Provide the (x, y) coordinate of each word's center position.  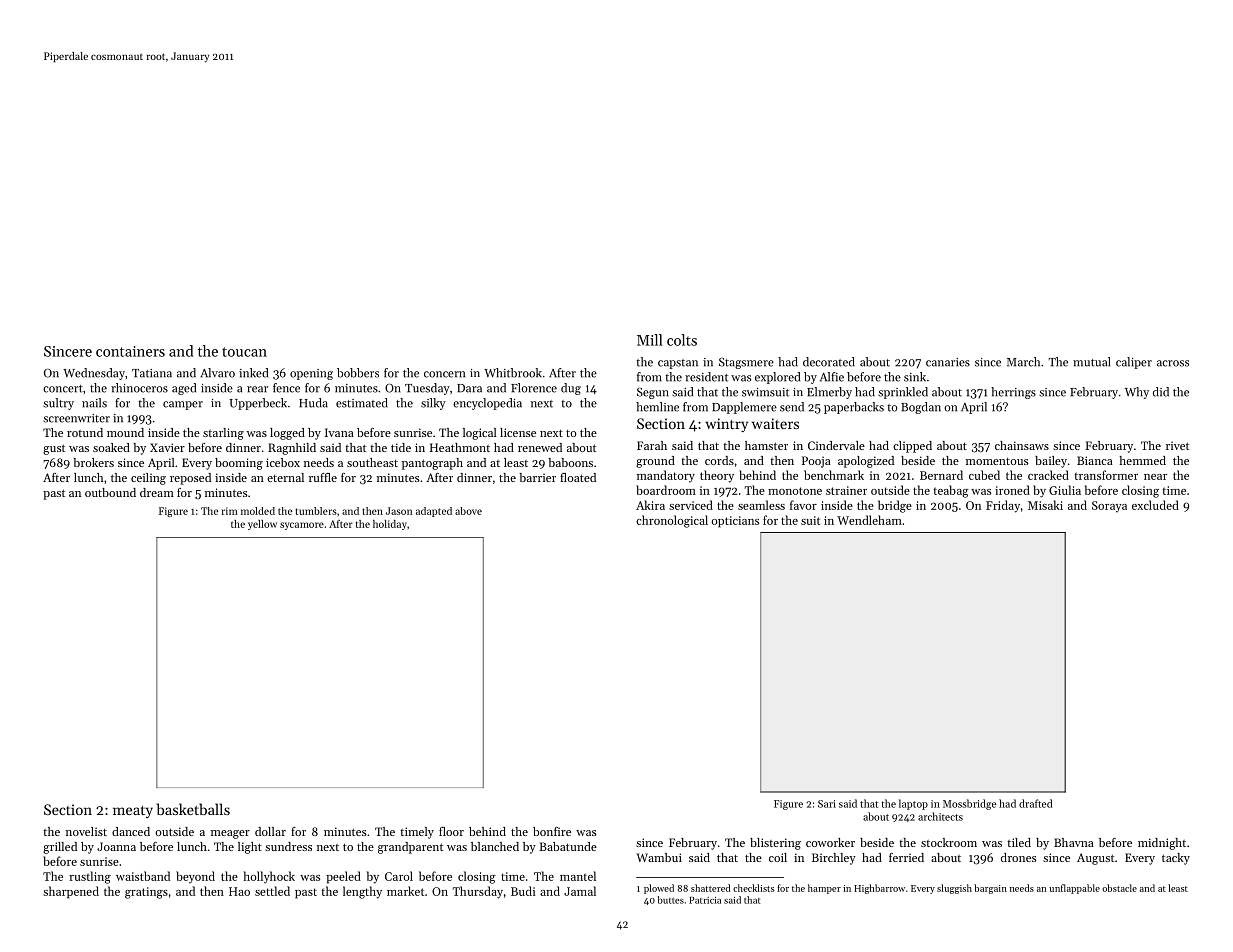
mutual (1091, 362)
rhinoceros (139, 388)
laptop (913, 804)
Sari (827, 804)
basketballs (193, 809)
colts (682, 340)
